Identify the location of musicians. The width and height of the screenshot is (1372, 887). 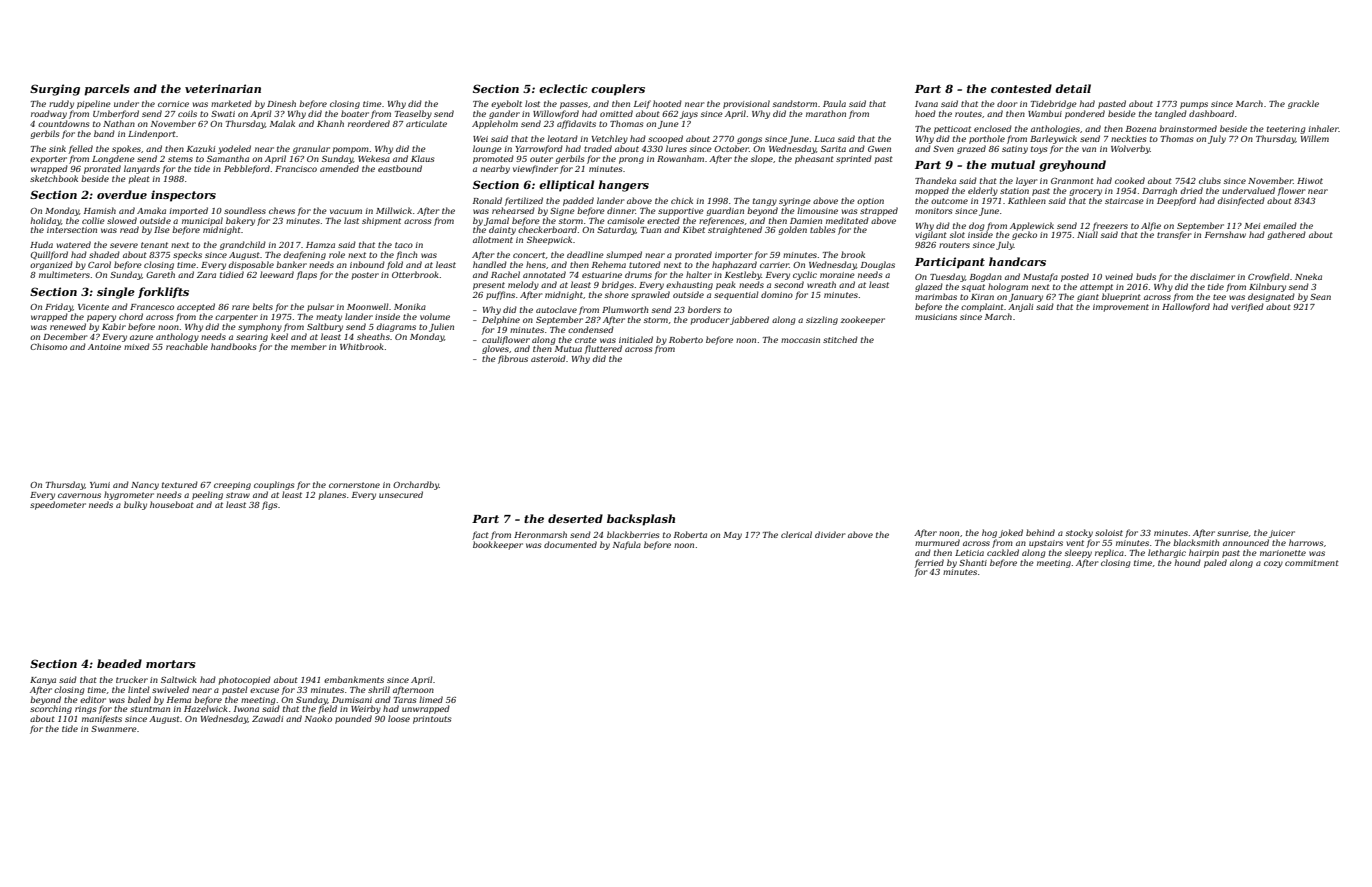
(936, 317).
